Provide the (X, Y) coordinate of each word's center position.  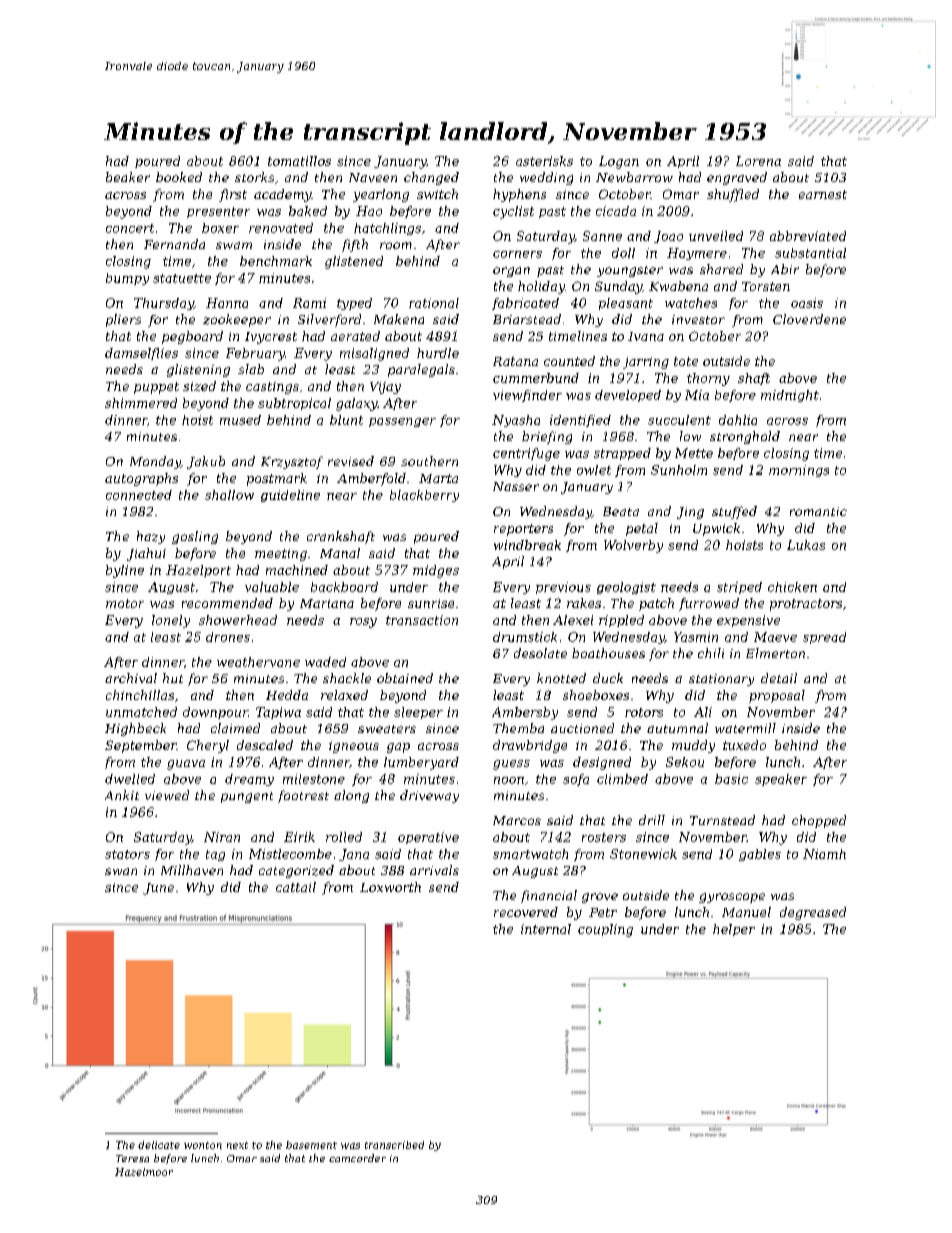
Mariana (327, 603)
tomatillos (299, 161)
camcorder (357, 1158)
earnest (823, 194)
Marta (438, 478)
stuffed (734, 512)
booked (179, 177)
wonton (203, 1145)
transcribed (394, 1145)
